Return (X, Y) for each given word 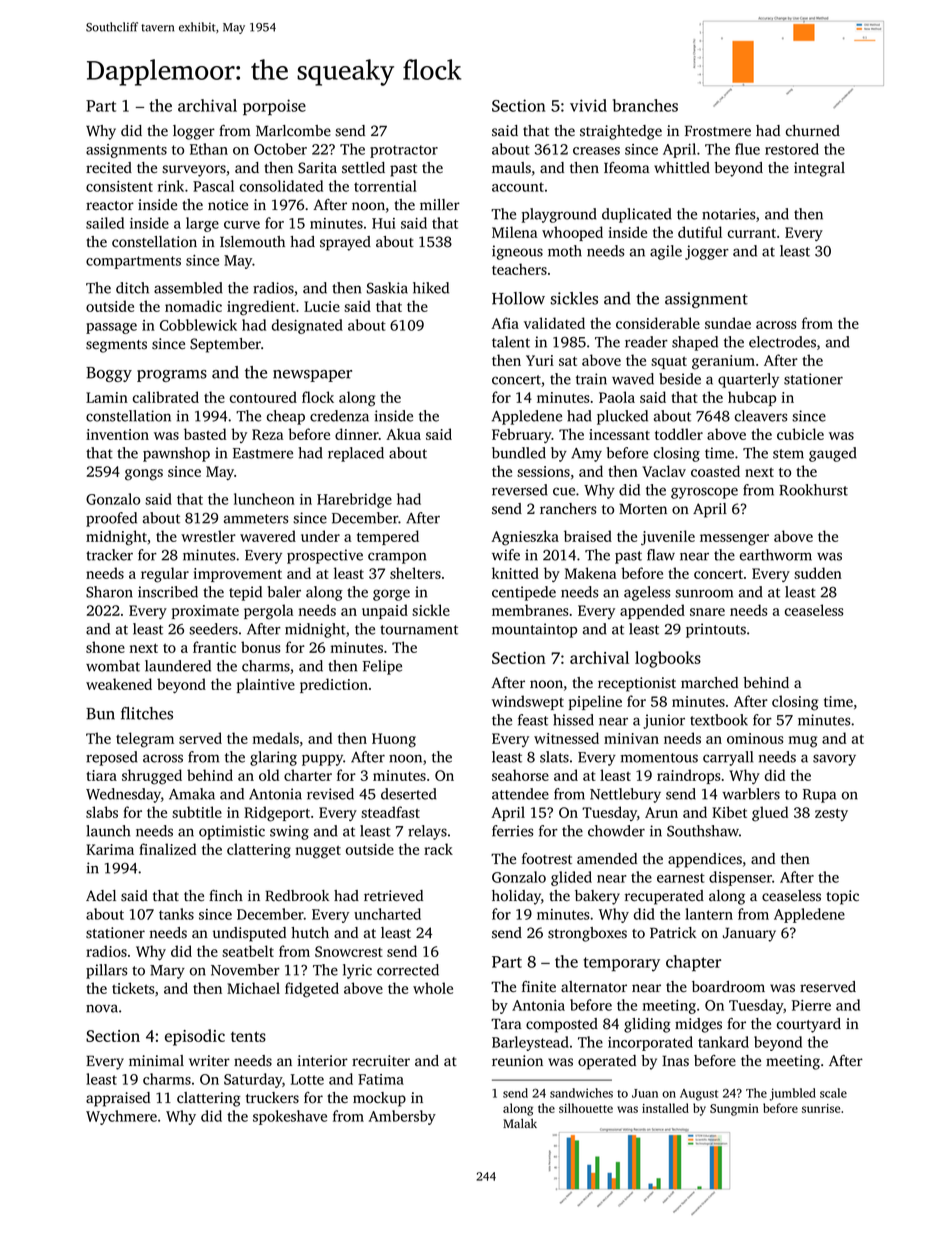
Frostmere (718, 131)
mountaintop (534, 630)
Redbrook (297, 896)
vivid (588, 105)
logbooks (668, 659)
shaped (695, 343)
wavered (268, 536)
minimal (156, 1060)
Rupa (819, 796)
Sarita (317, 168)
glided (571, 878)
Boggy (109, 374)
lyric (357, 971)
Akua (403, 434)
